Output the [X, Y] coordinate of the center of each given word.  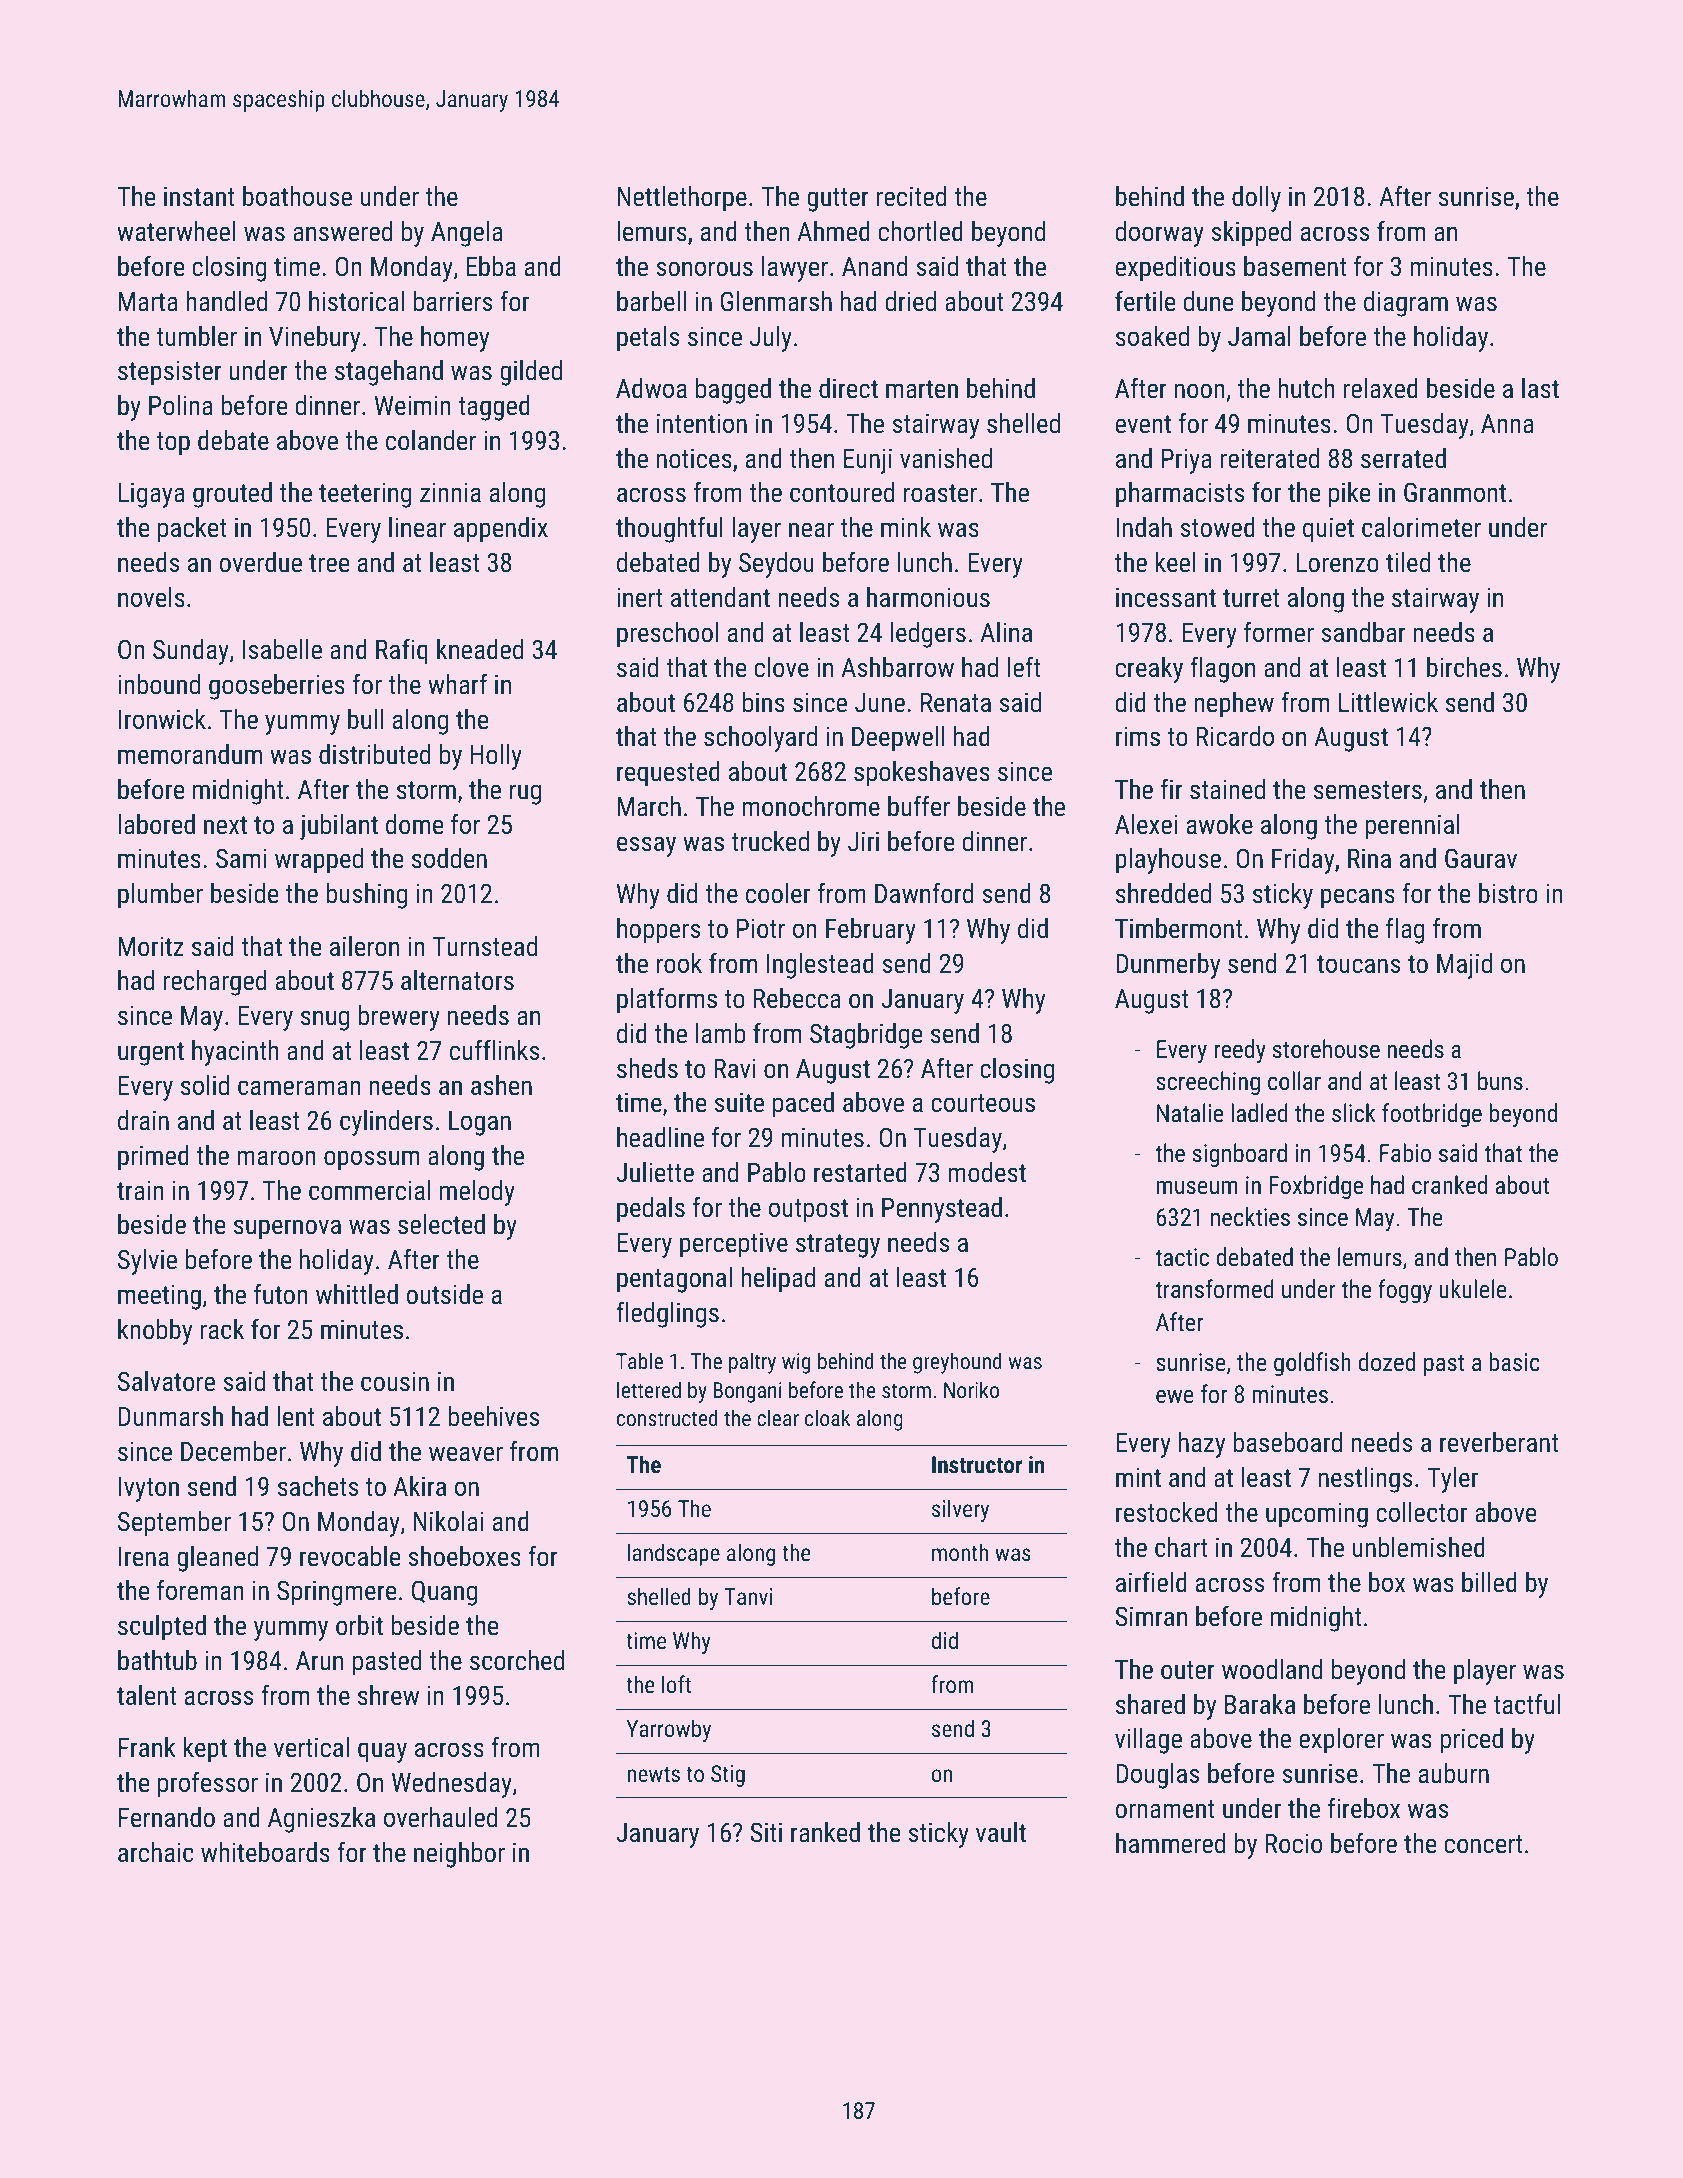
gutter [838, 200]
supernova [287, 1229]
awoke [1220, 824]
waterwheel [176, 231]
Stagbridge [866, 1036]
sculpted [162, 1628]
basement [1295, 266]
